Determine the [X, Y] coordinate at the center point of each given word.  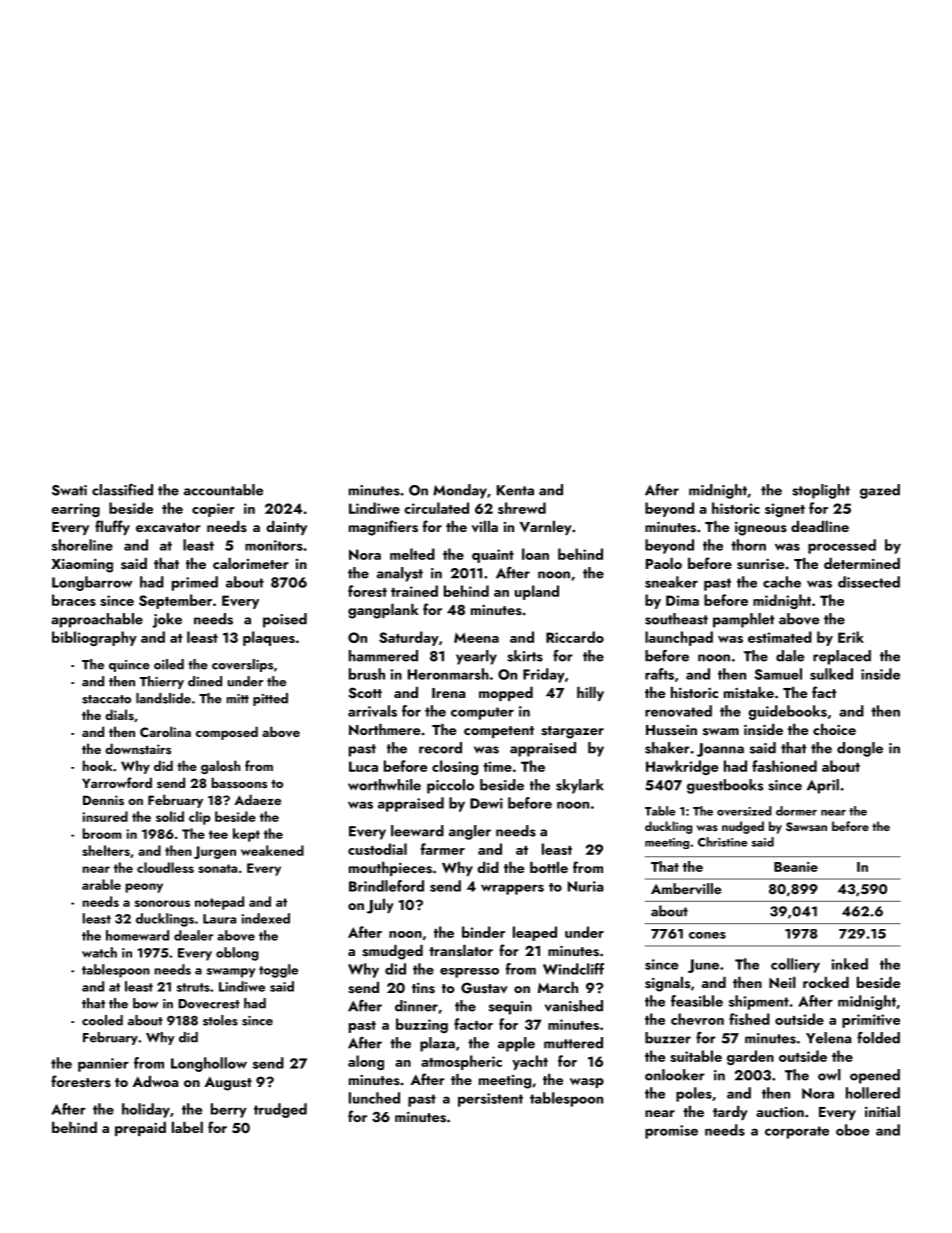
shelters [106, 850]
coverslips [242, 665]
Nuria [585, 886]
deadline [820, 526]
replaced [842, 657]
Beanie [796, 867]
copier [213, 510]
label [187, 1127]
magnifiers [383, 528]
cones [707, 935]
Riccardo [575, 637]
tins [423, 988]
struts [193, 987]
